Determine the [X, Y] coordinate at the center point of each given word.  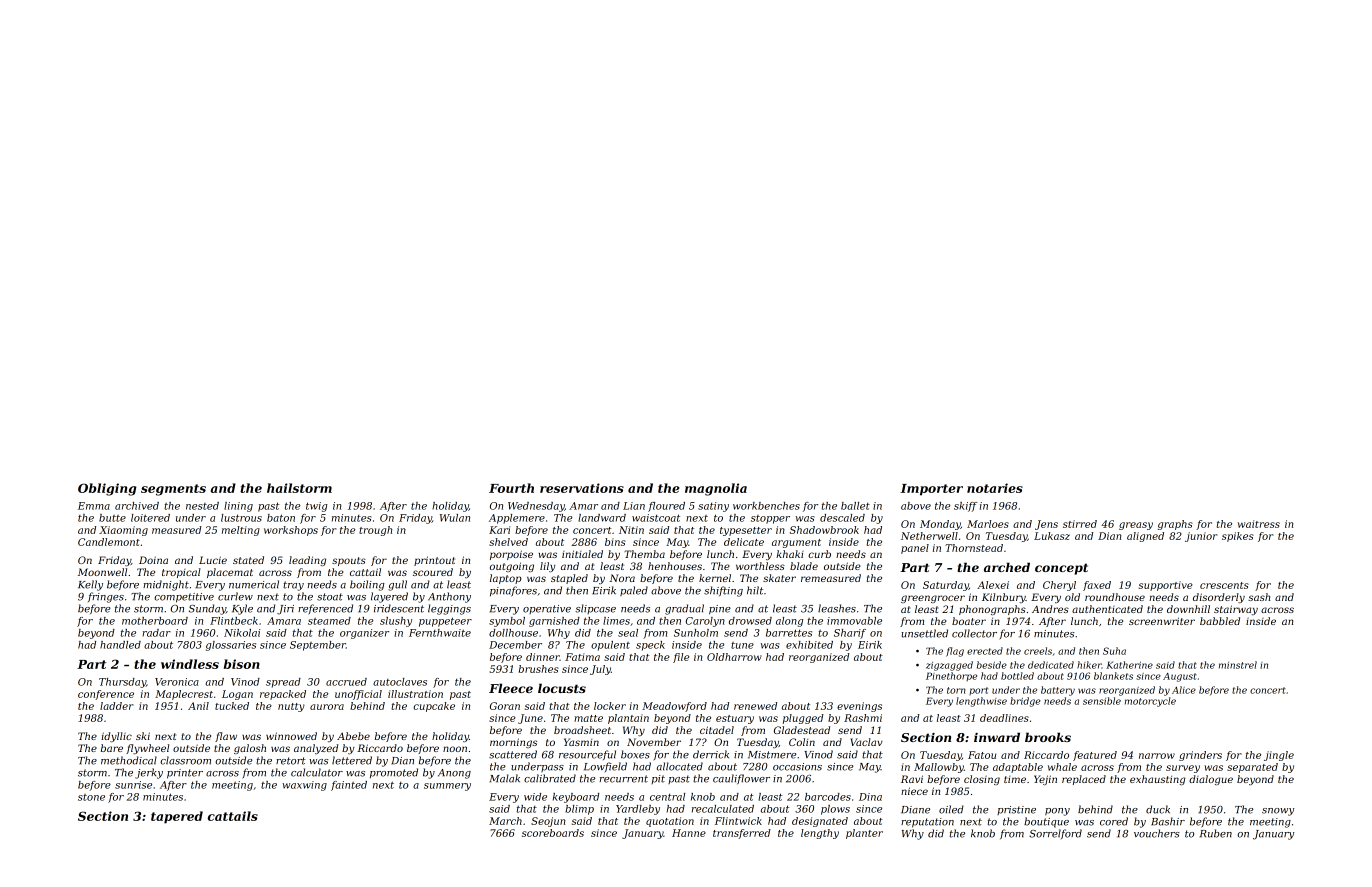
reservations [582, 488]
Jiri [285, 610]
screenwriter [1162, 621]
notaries [995, 488]
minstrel [1238, 665]
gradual [684, 609]
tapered [177, 817]
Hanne [689, 833]
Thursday [122, 683]
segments [173, 490]
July [600, 670]
